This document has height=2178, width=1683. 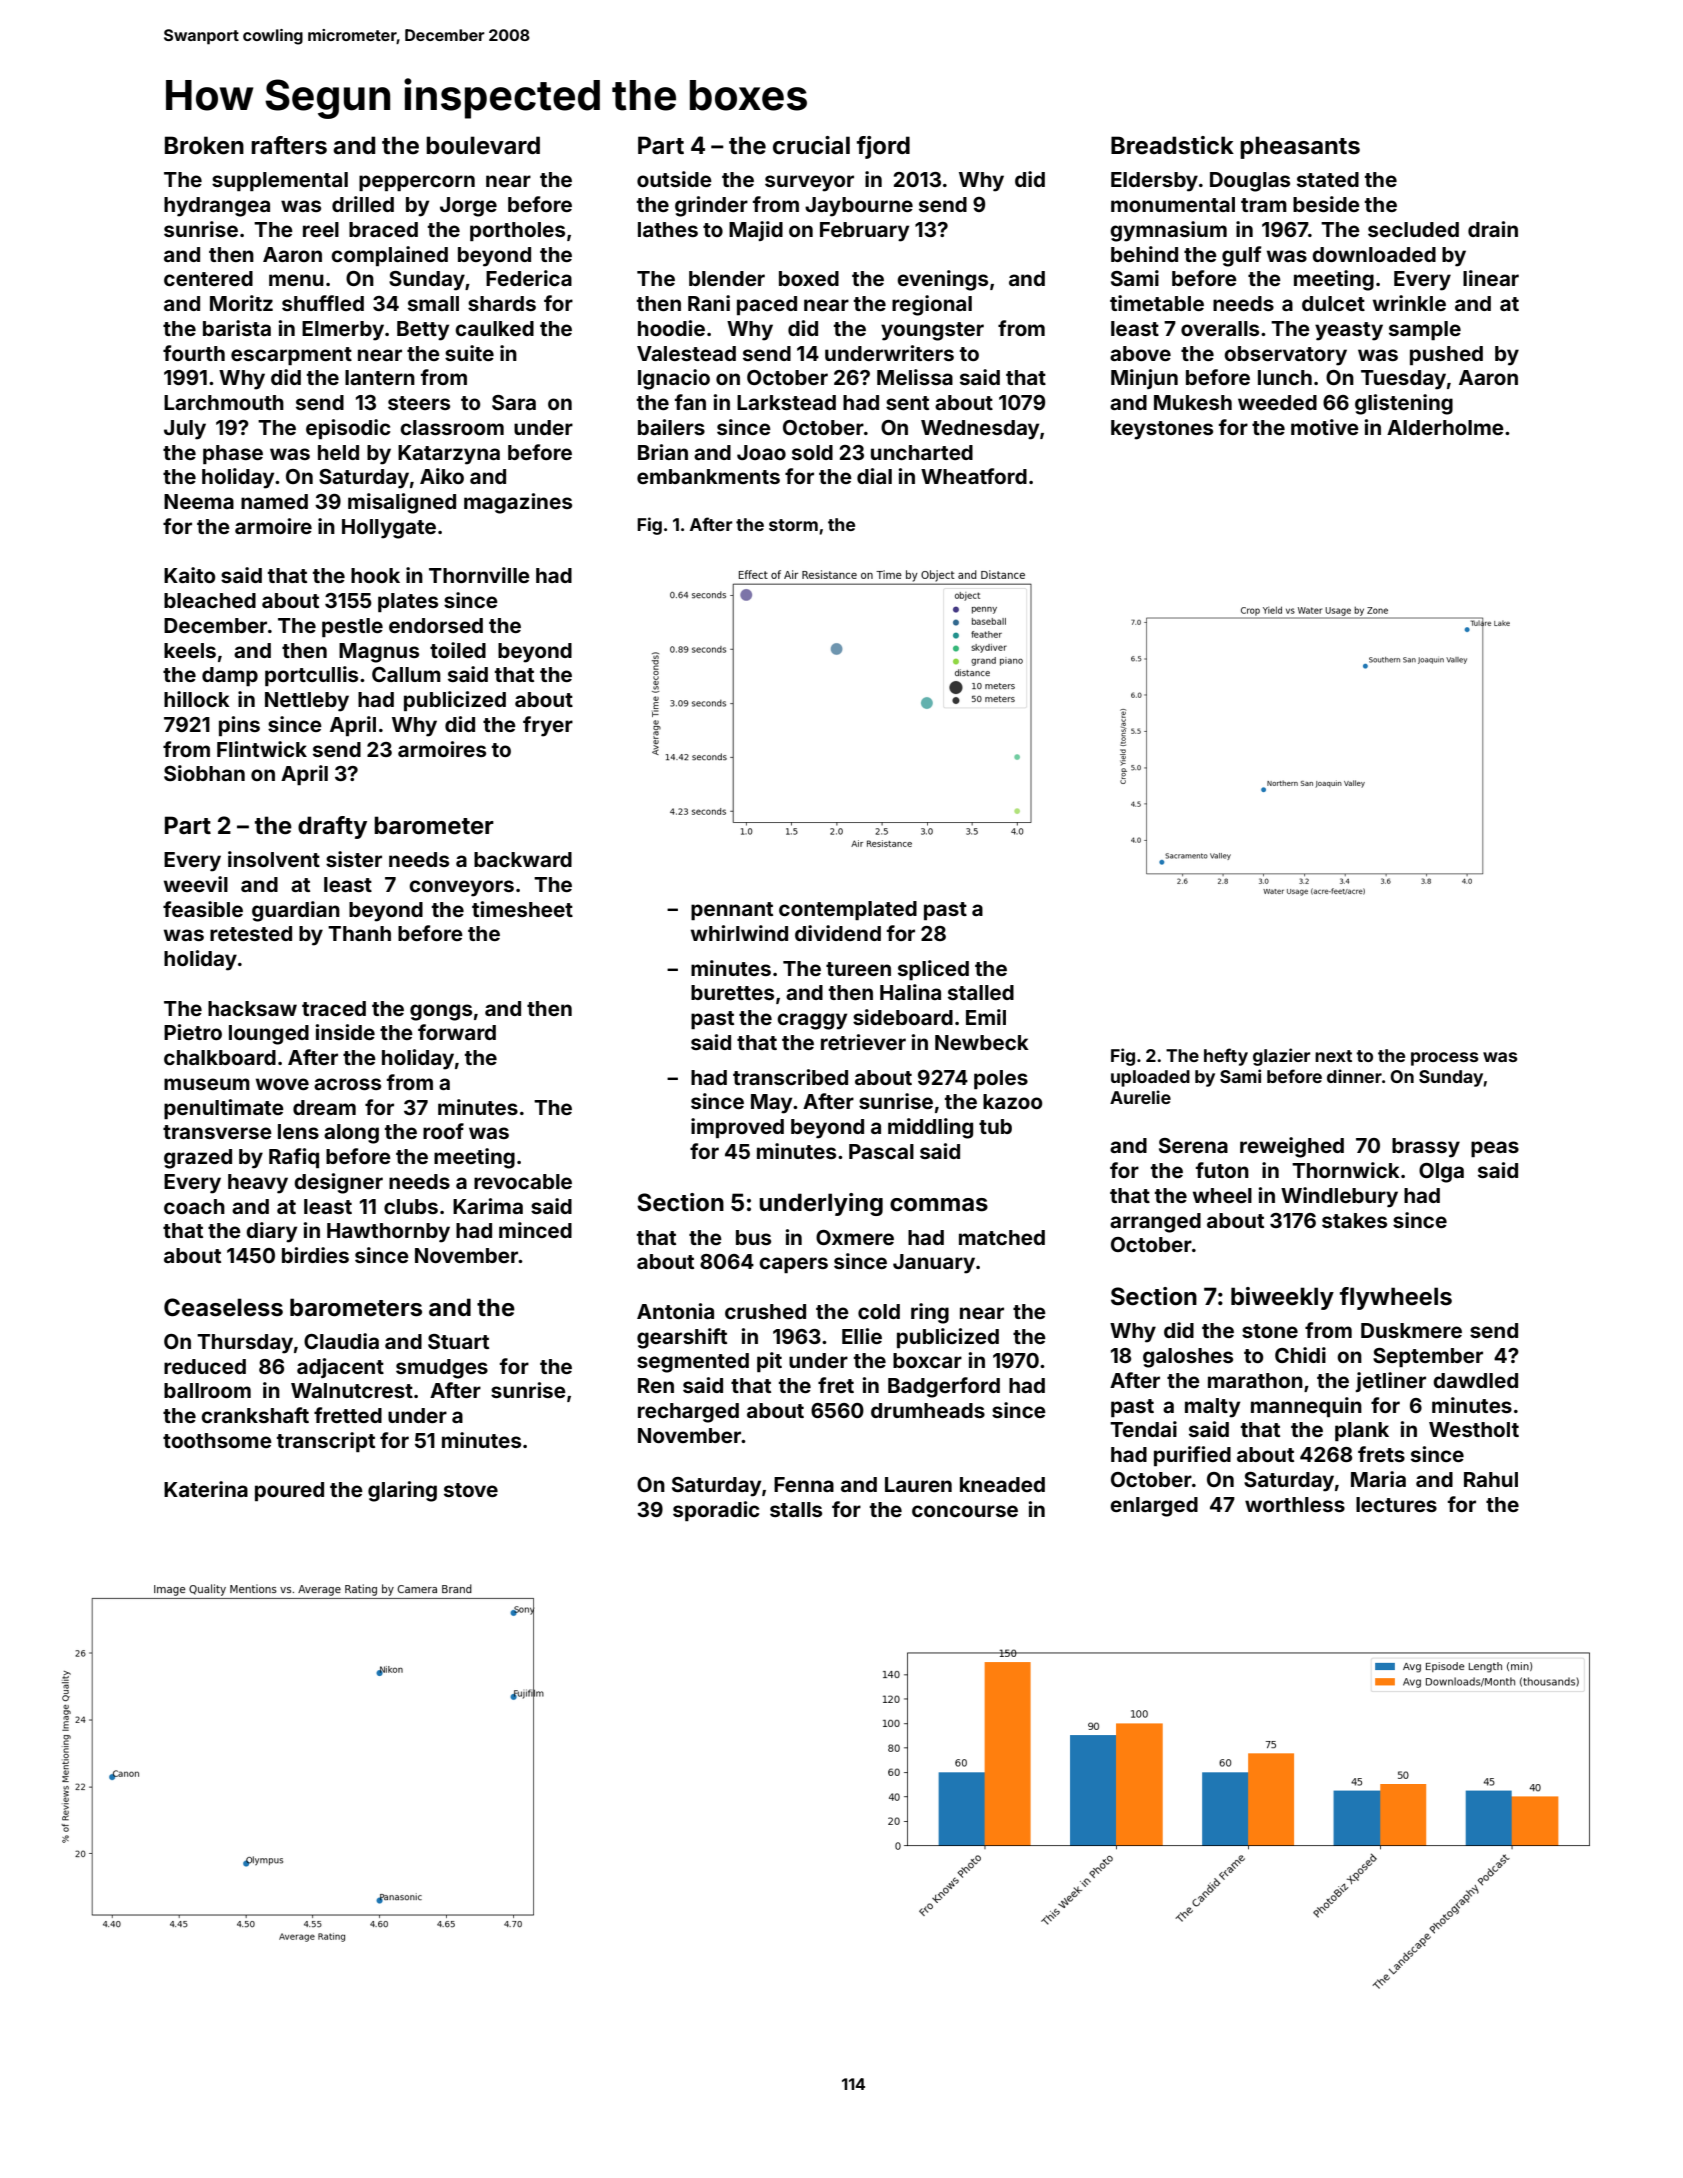 What do you see at coordinates (1325, 427) in the document?
I see `motive` at bounding box center [1325, 427].
